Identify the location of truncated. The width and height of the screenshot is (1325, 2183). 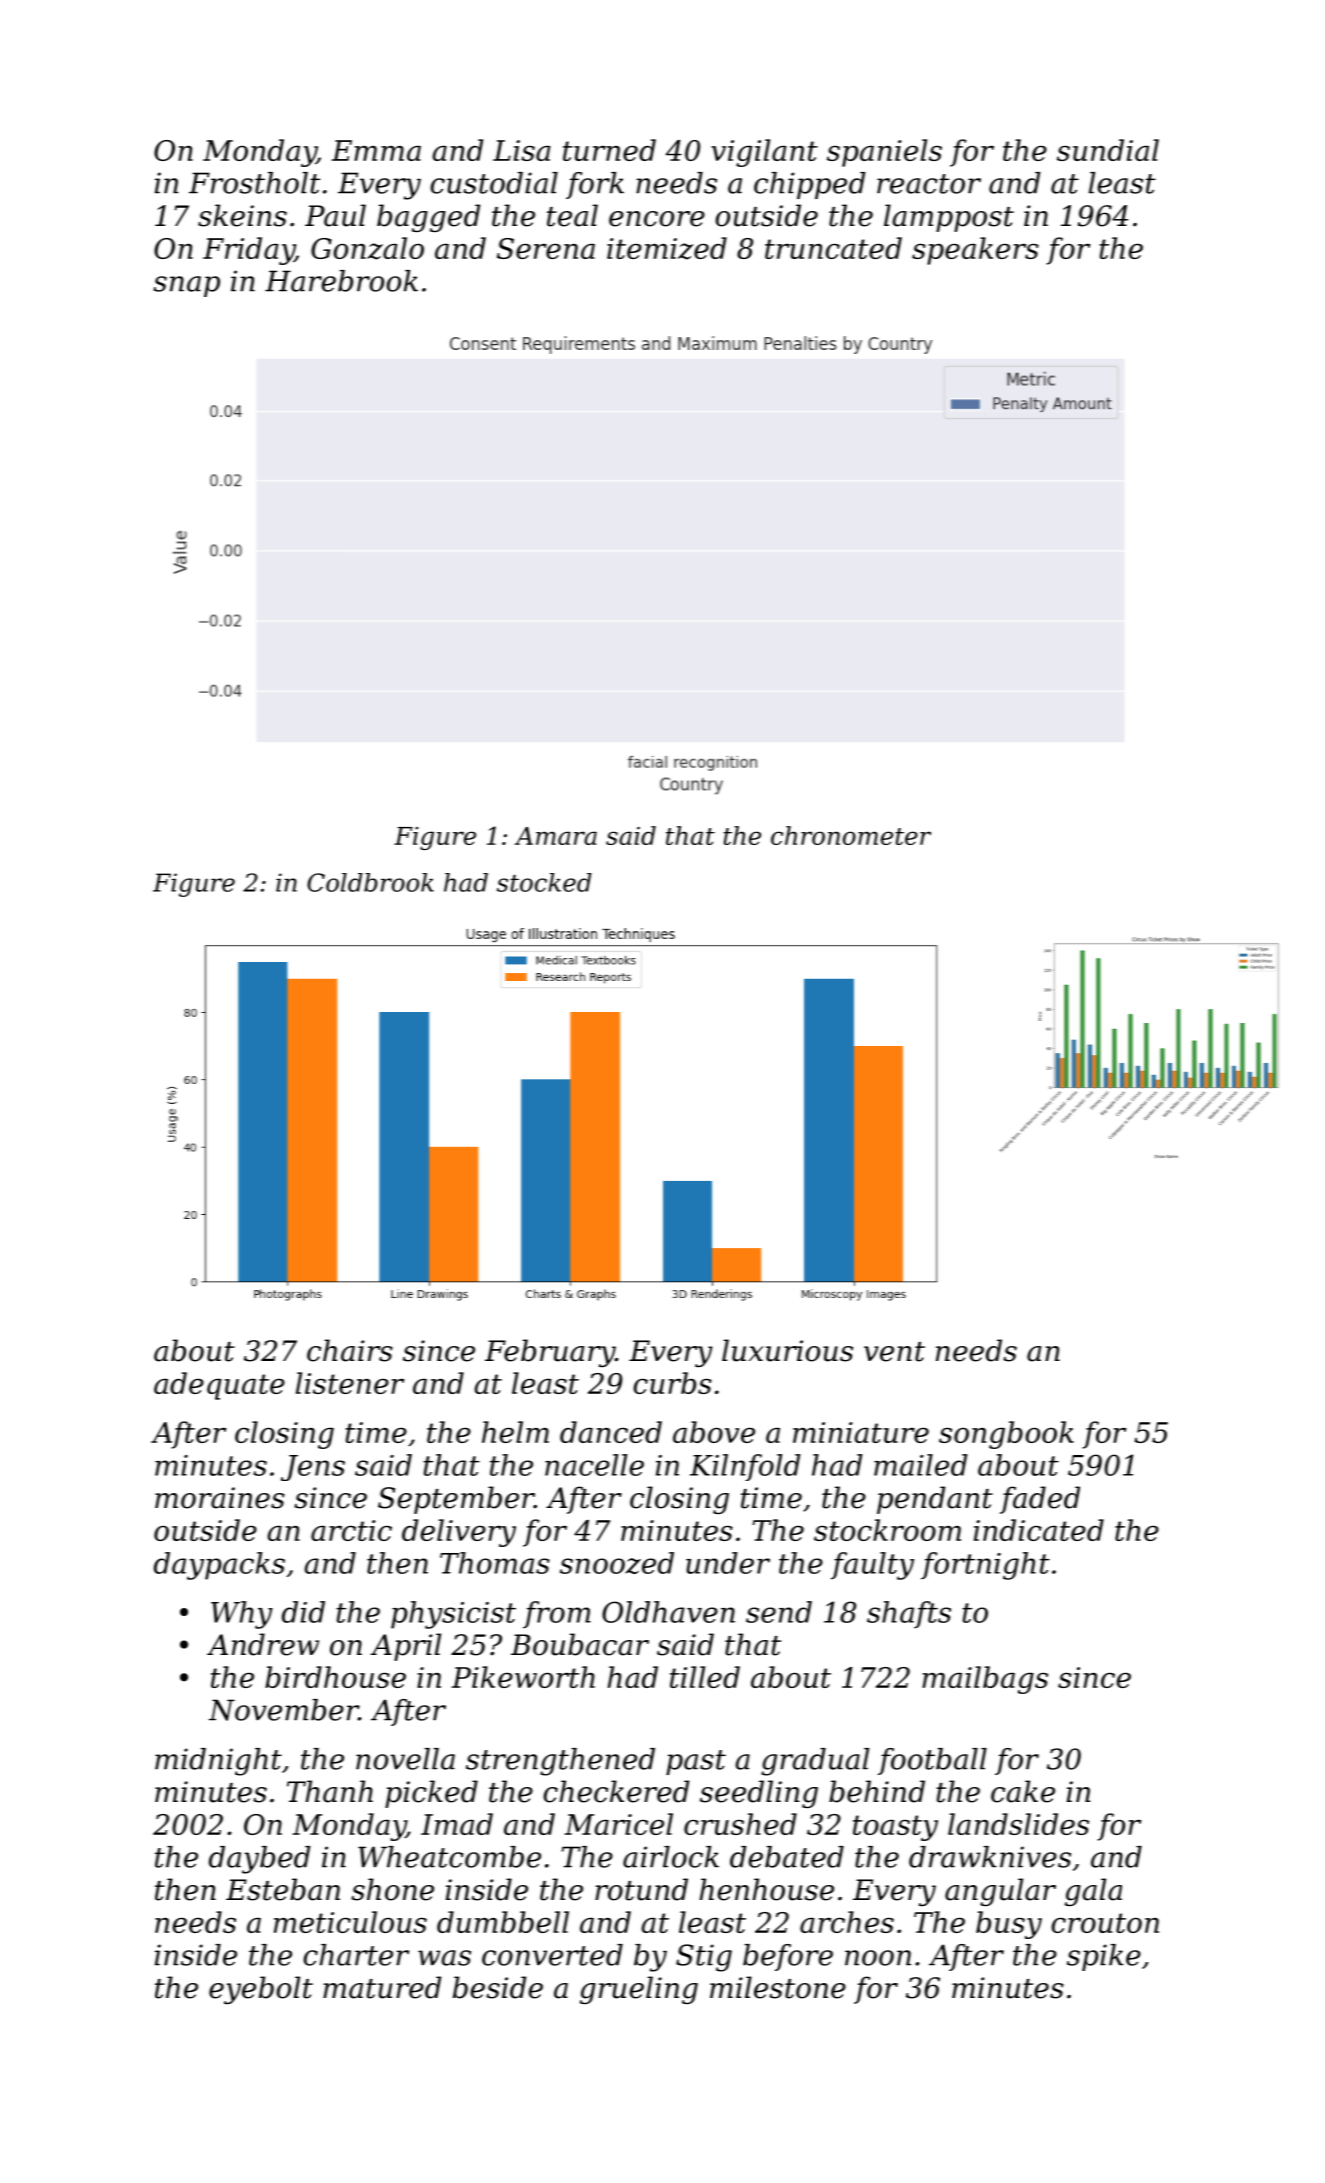
(833, 248).
